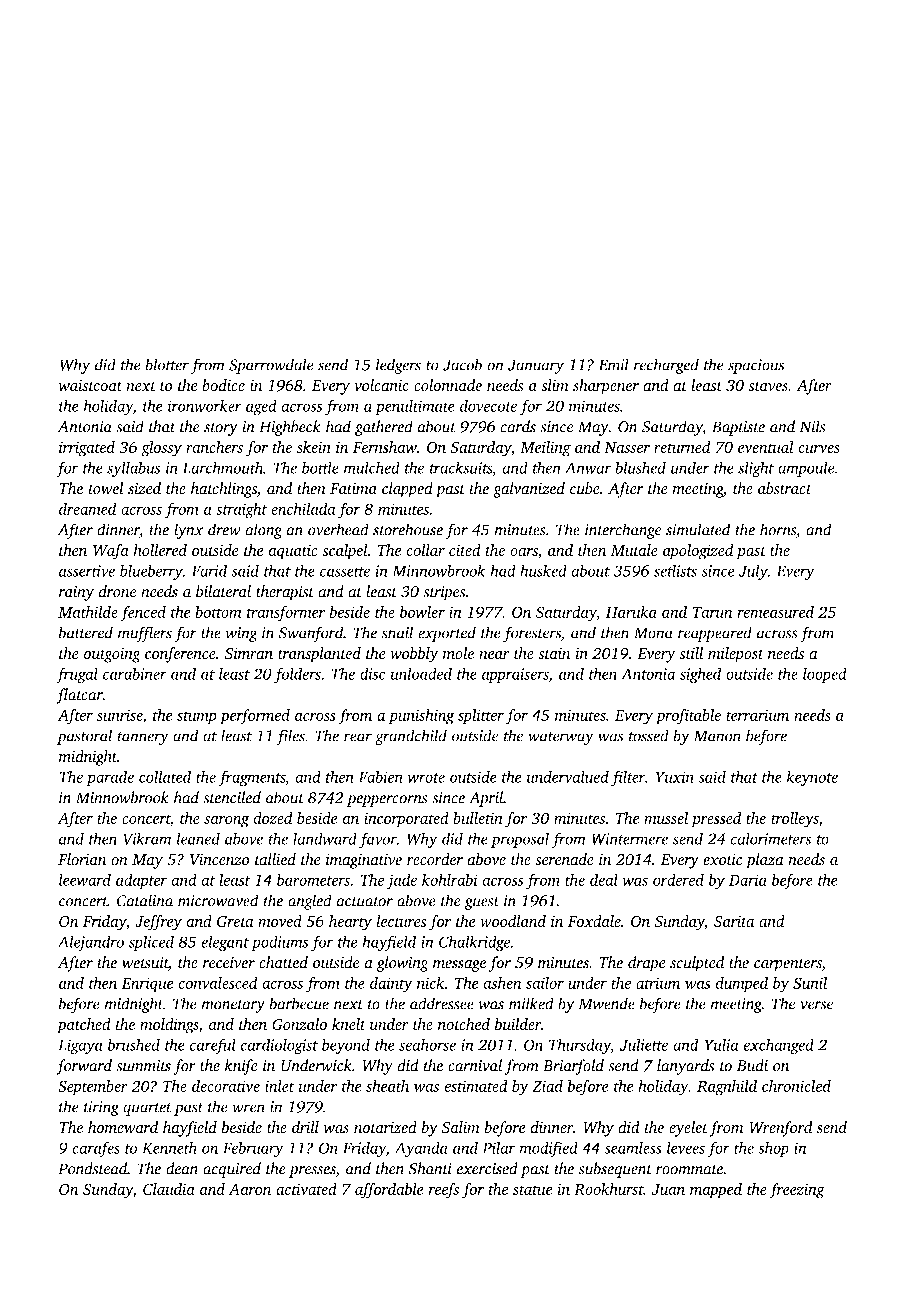 Image resolution: width=908 pixels, height=1316 pixels. Describe the element at coordinates (486, 799) in the screenshot. I see `April` at that location.
